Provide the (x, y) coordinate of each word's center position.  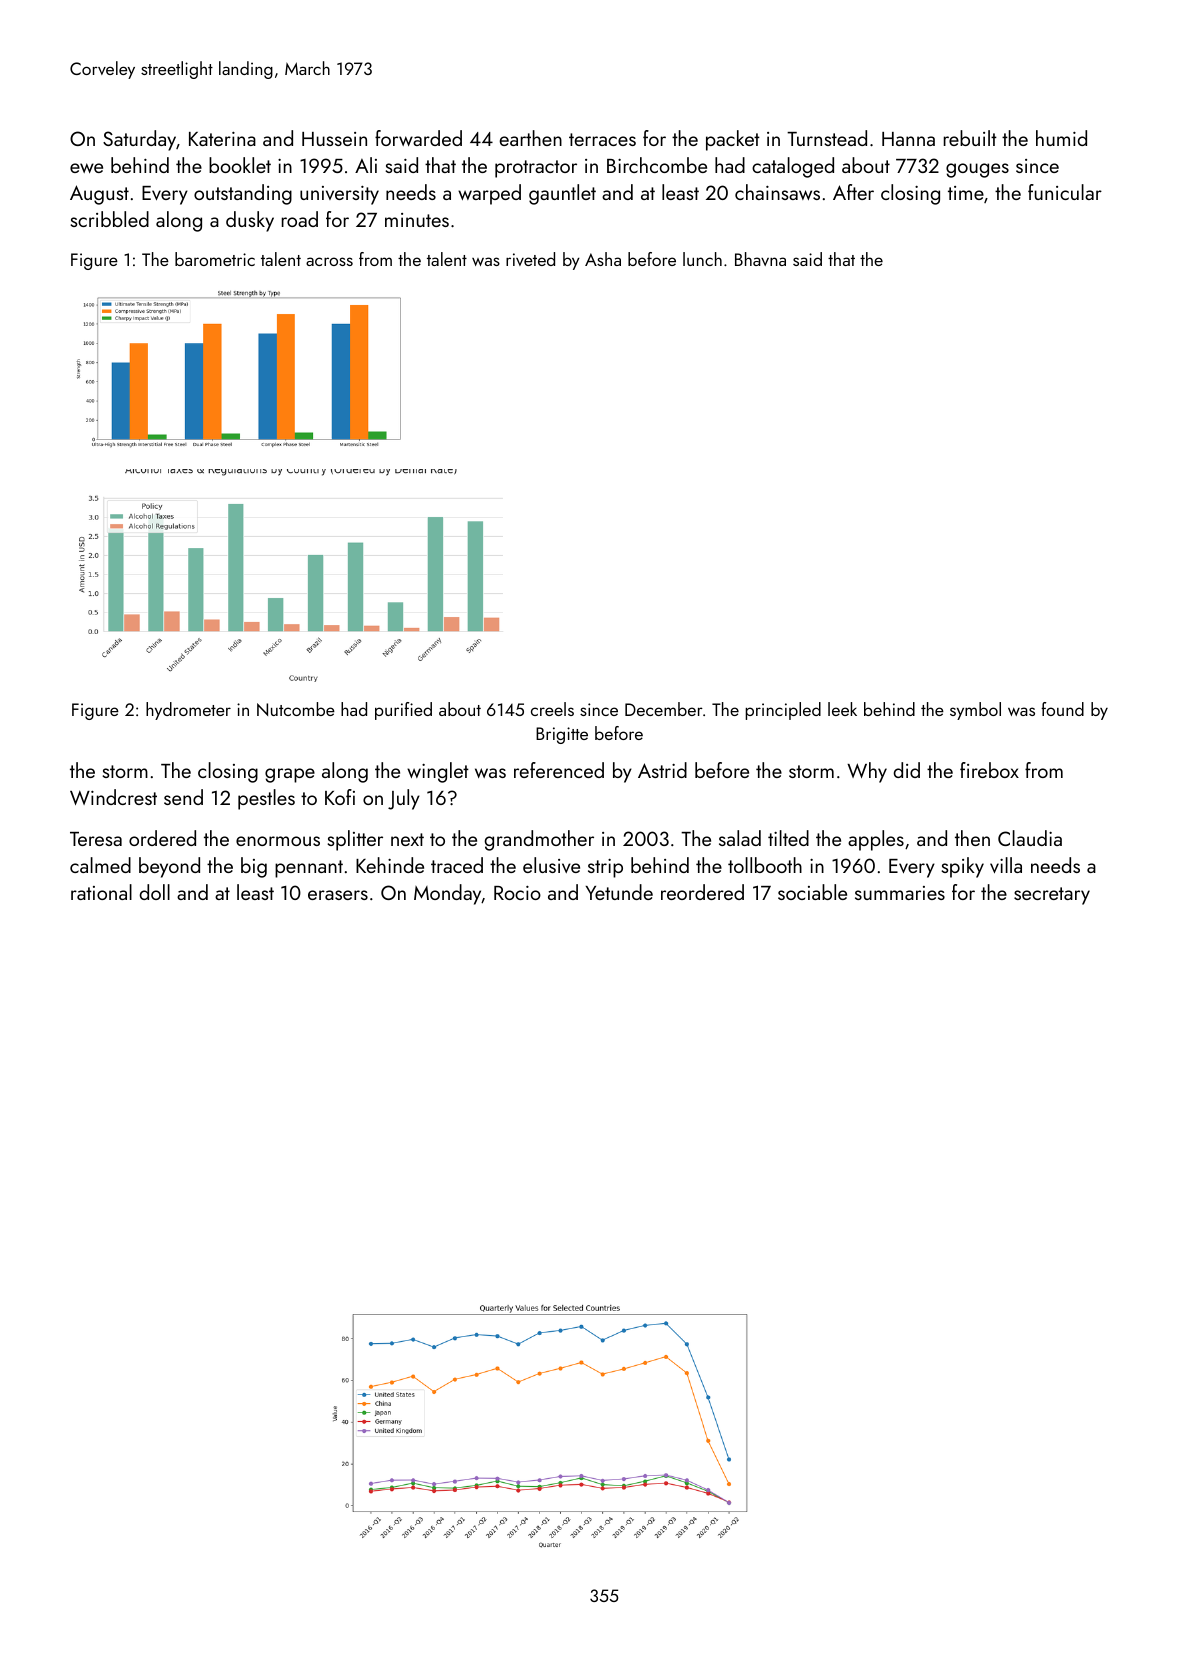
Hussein (334, 139)
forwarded (418, 138)
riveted (530, 259)
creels (552, 709)
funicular (1065, 192)
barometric (215, 259)
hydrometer (188, 711)
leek (842, 709)
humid (1061, 138)
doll (154, 892)
